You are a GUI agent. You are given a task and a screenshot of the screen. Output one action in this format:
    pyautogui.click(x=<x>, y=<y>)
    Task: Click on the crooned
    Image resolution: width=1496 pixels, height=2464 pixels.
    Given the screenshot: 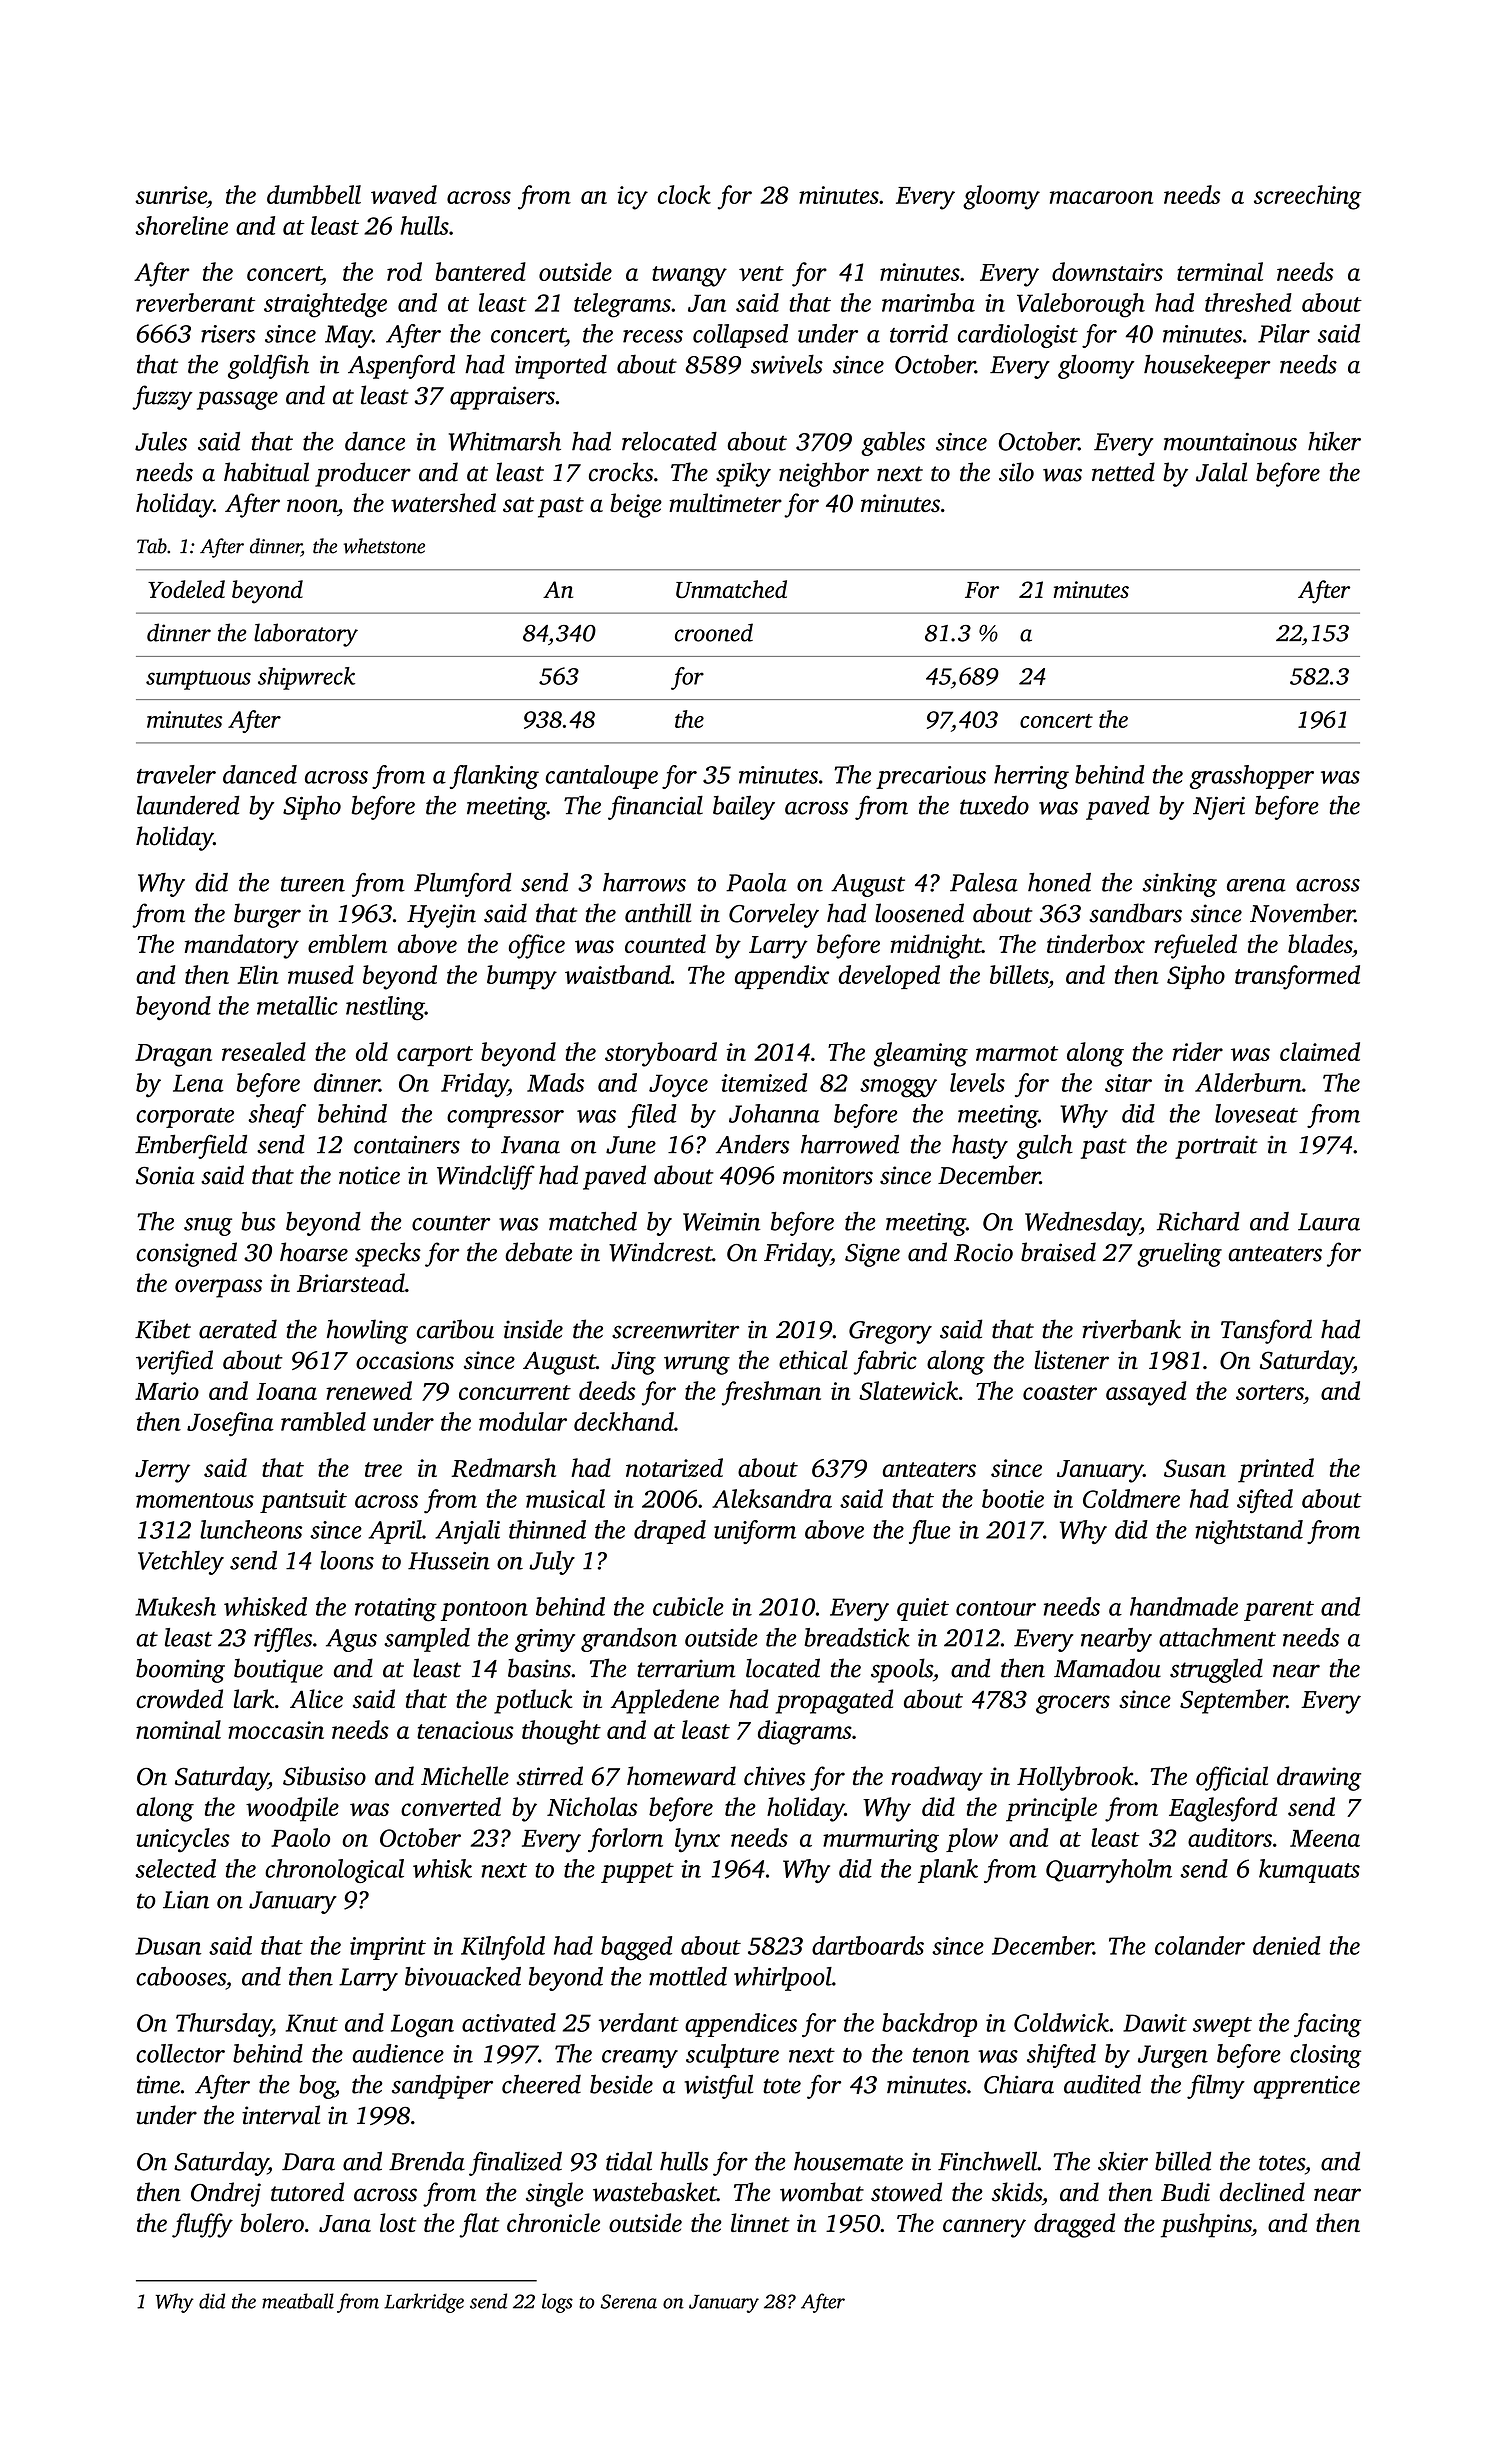 What is the action you would take?
    pyautogui.click(x=714, y=632)
